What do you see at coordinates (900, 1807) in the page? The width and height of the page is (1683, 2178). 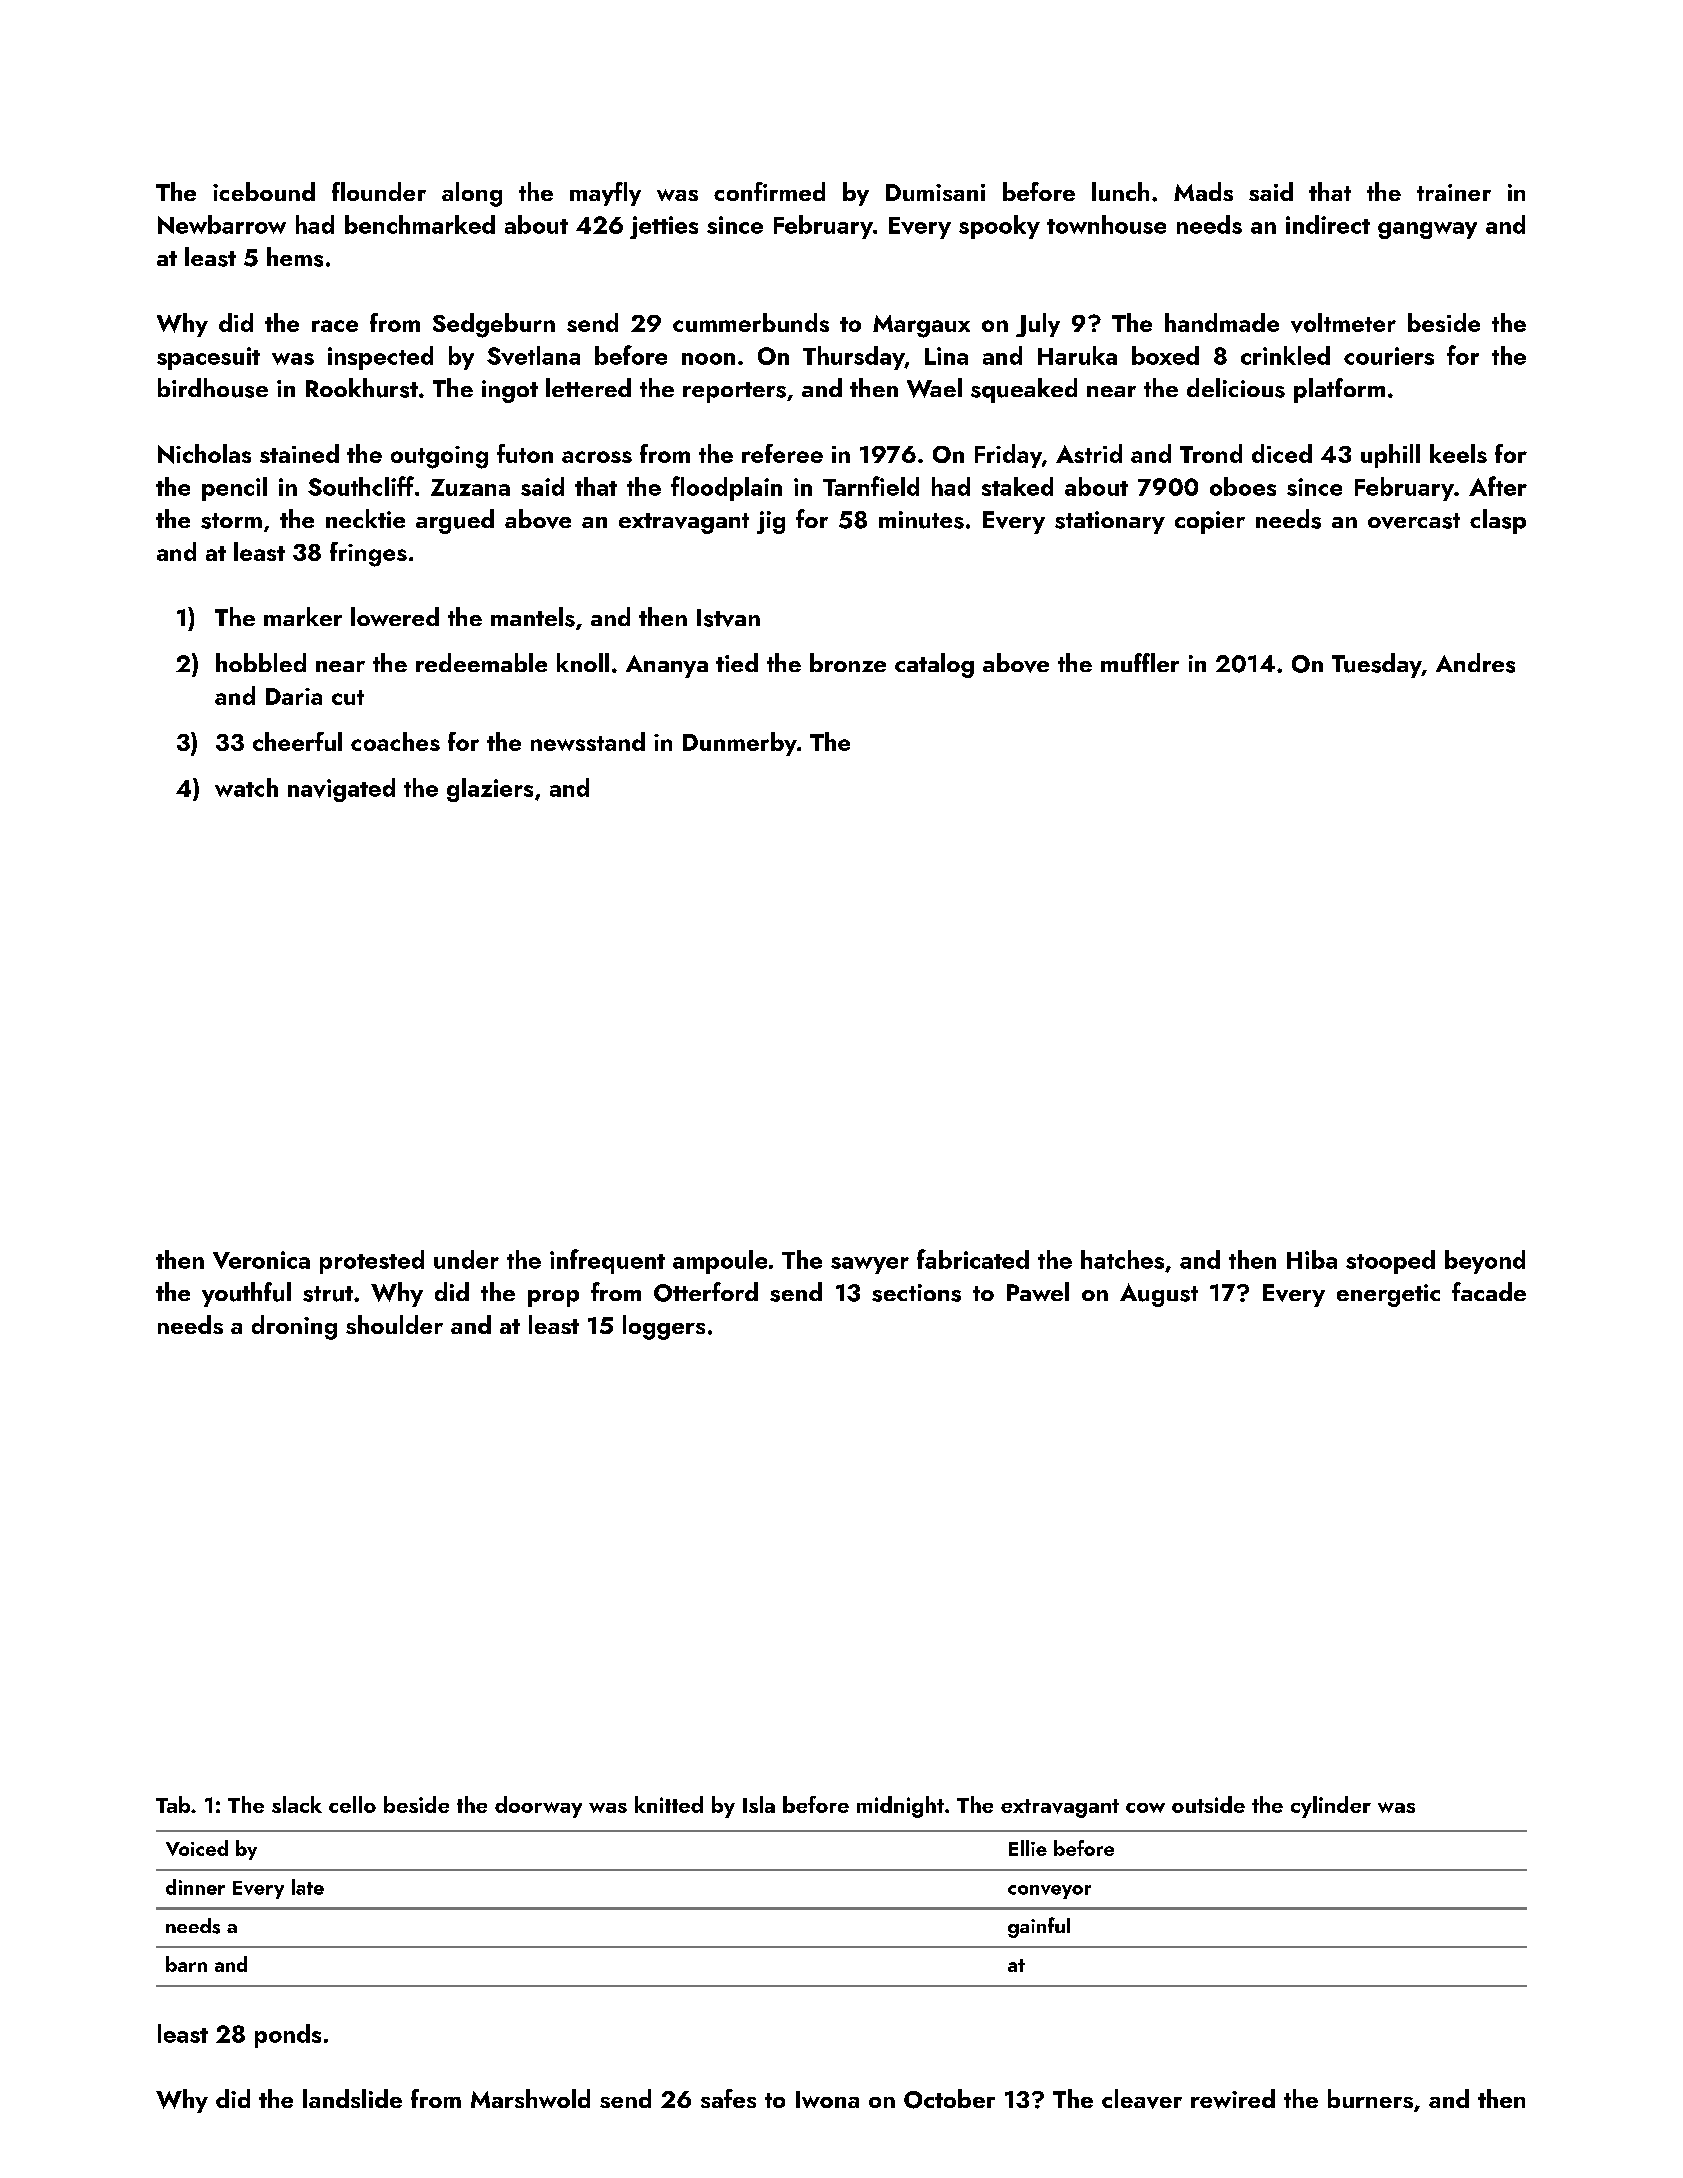 I see `midnight` at bounding box center [900, 1807].
